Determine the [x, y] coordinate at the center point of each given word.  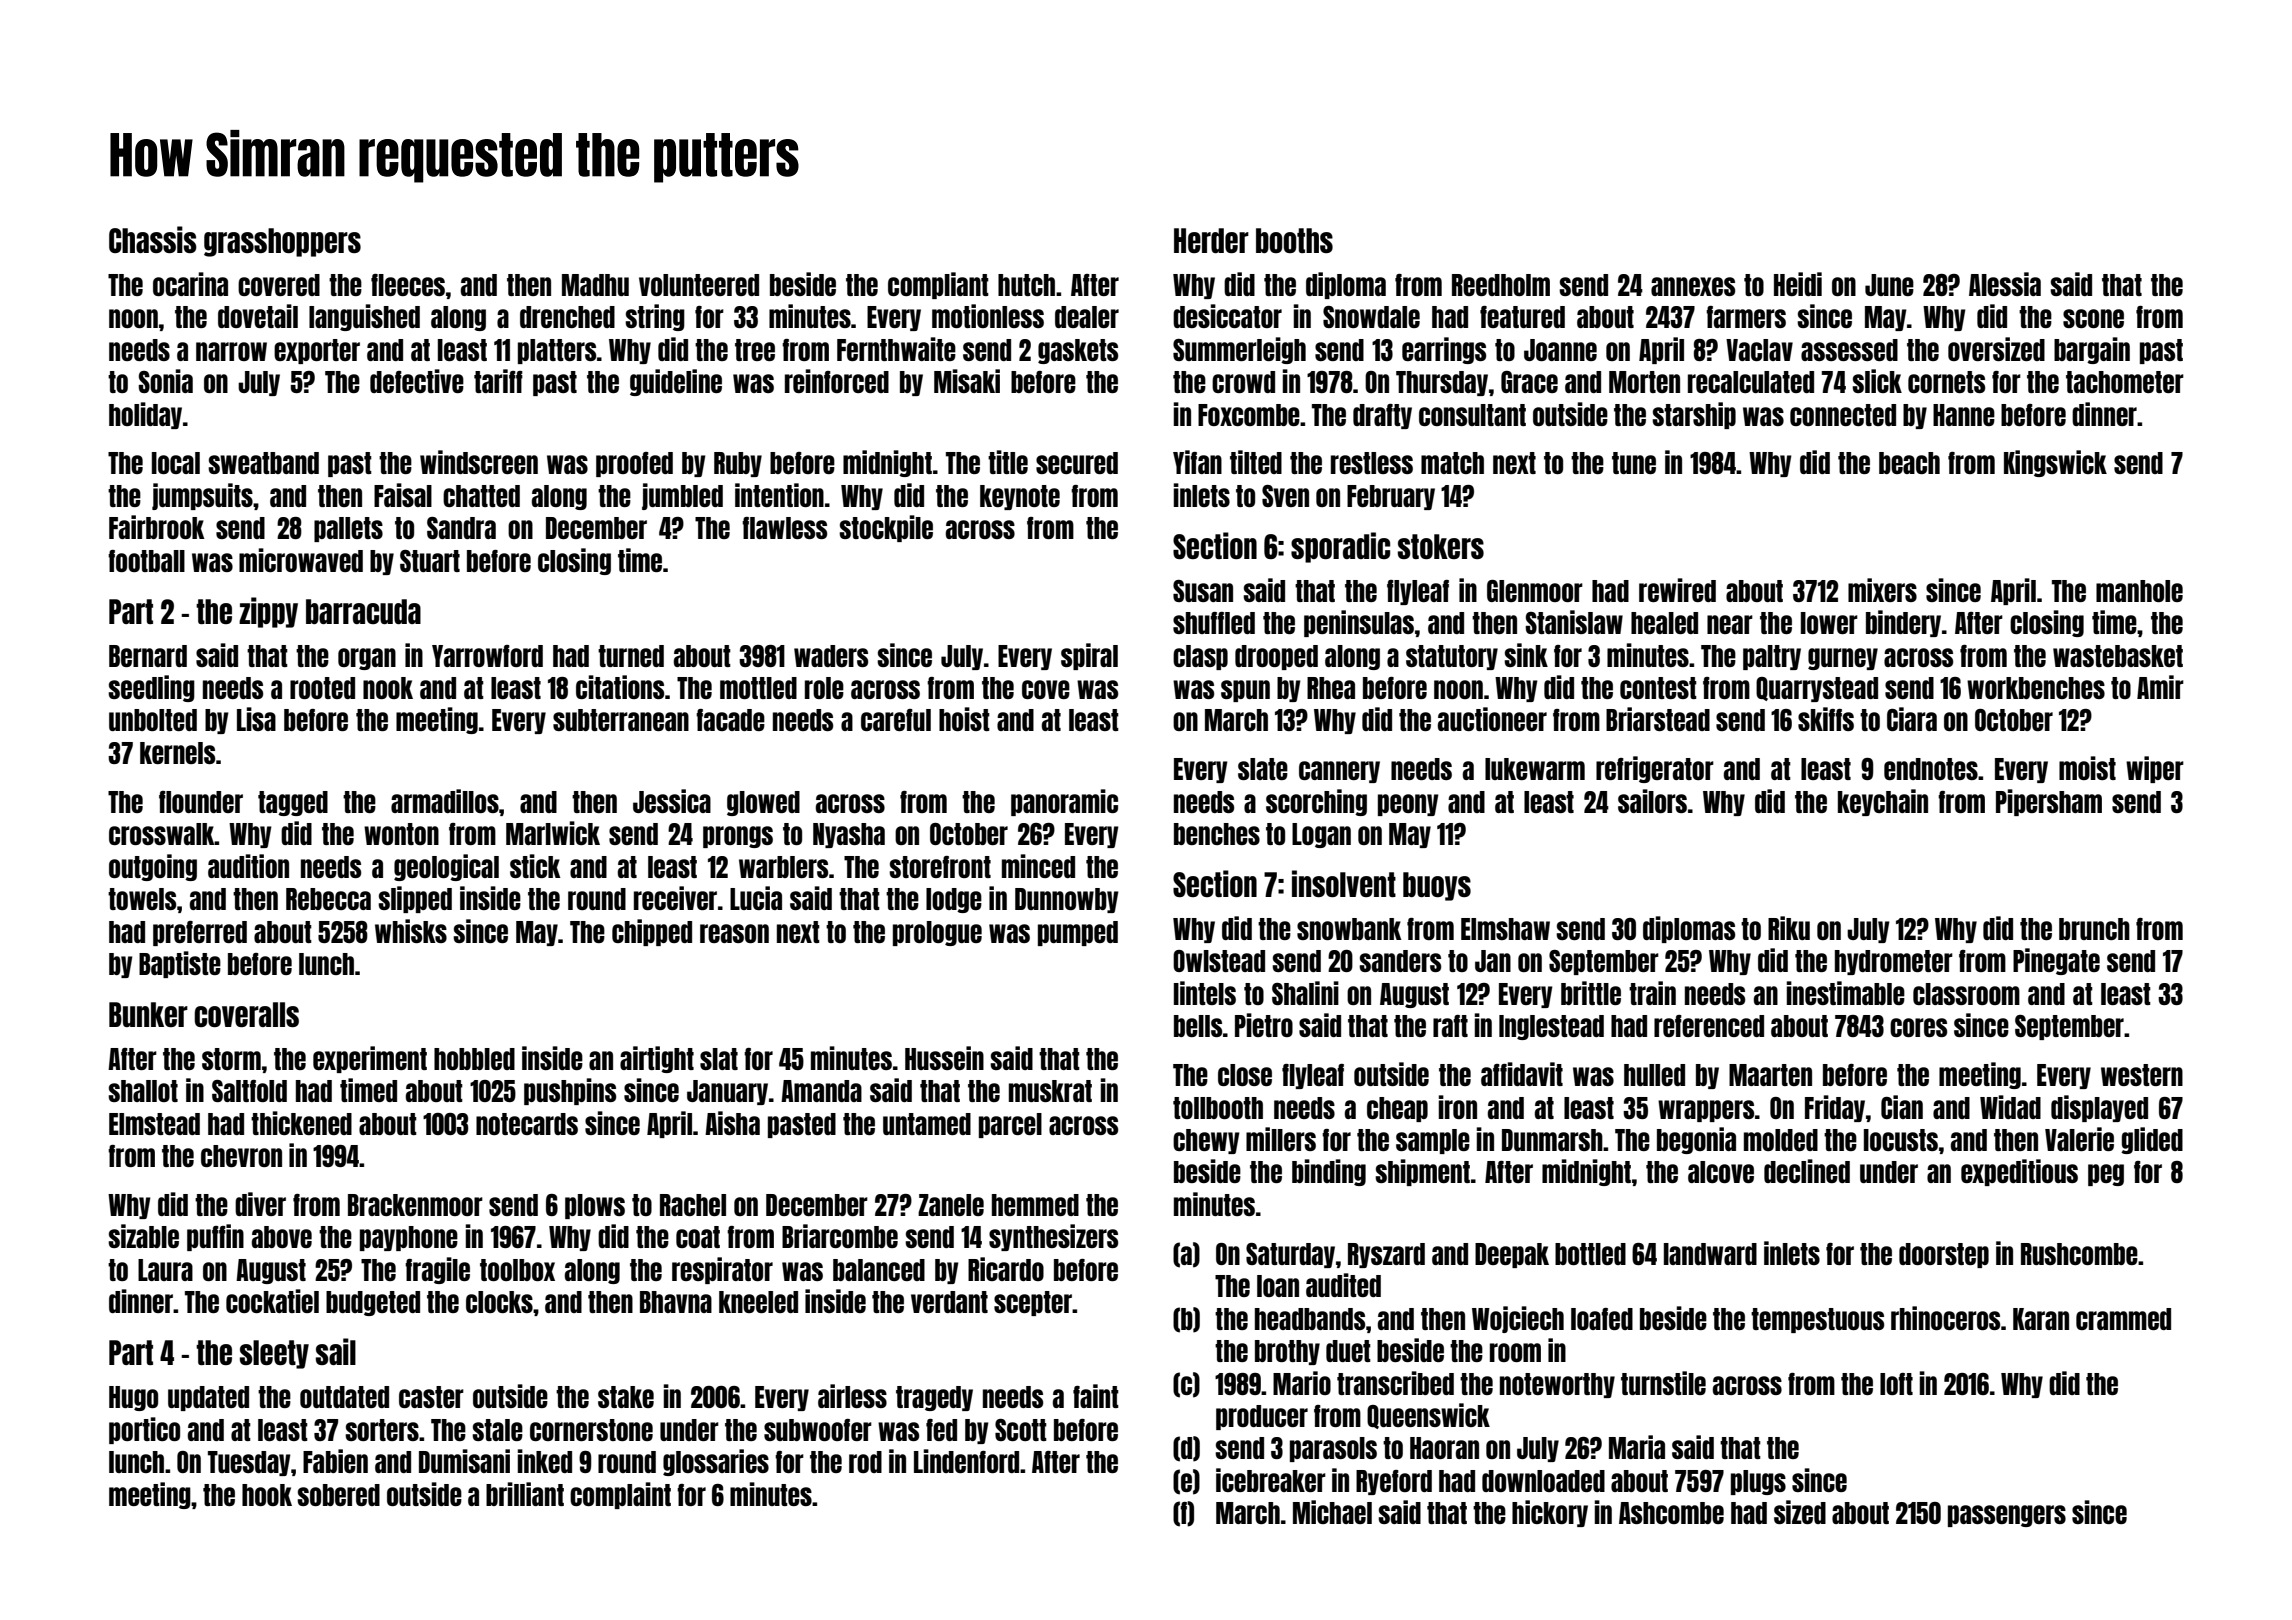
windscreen [479, 462]
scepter [1033, 1303]
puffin [215, 1237]
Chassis [153, 239]
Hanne [1964, 415]
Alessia [2005, 284]
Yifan [1197, 462]
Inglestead [1551, 1027]
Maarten [1770, 1075]
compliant [938, 285]
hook [267, 1495]
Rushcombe [2079, 1254]
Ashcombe [1671, 1513]
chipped [652, 932]
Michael [1332, 1512]
